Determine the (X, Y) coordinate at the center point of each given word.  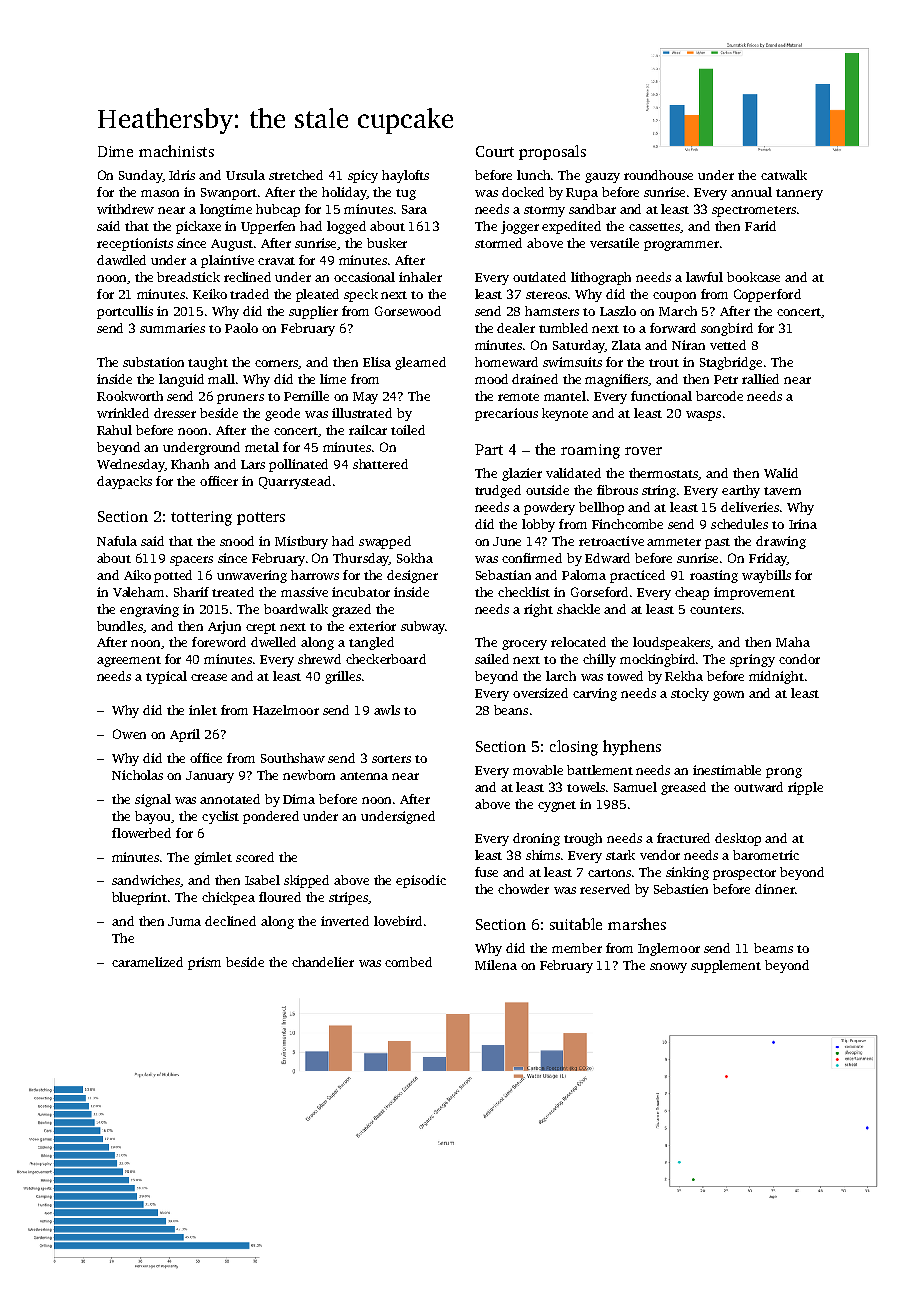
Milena (496, 965)
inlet (203, 710)
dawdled (121, 260)
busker (387, 243)
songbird (727, 329)
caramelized (147, 962)
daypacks (124, 482)
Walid (781, 473)
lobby (538, 525)
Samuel (635, 787)
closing (574, 748)
